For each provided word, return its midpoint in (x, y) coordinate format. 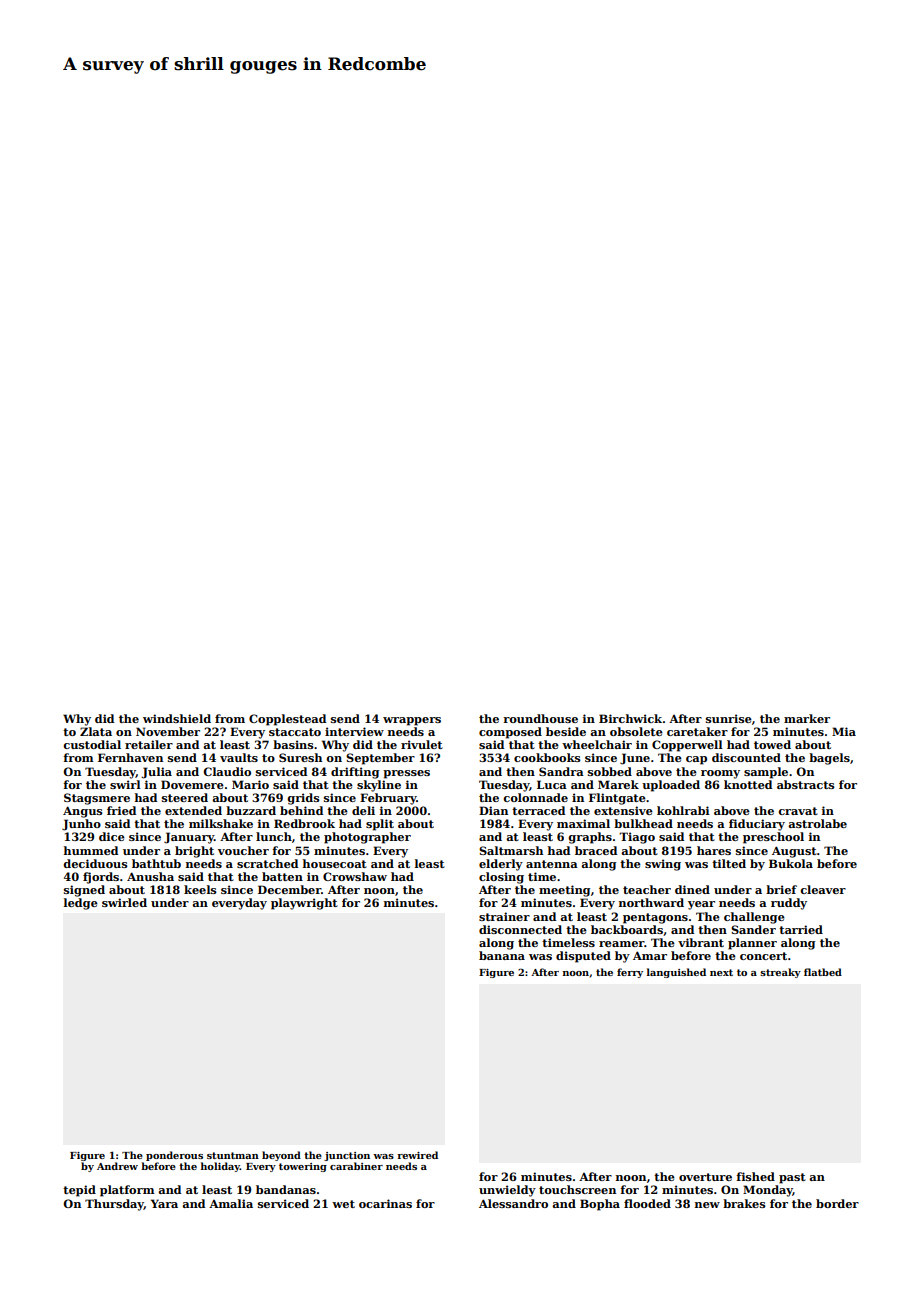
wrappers (412, 721)
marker (807, 718)
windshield (177, 718)
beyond (281, 1156)
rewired (417, 1155)
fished (755, 1176)
